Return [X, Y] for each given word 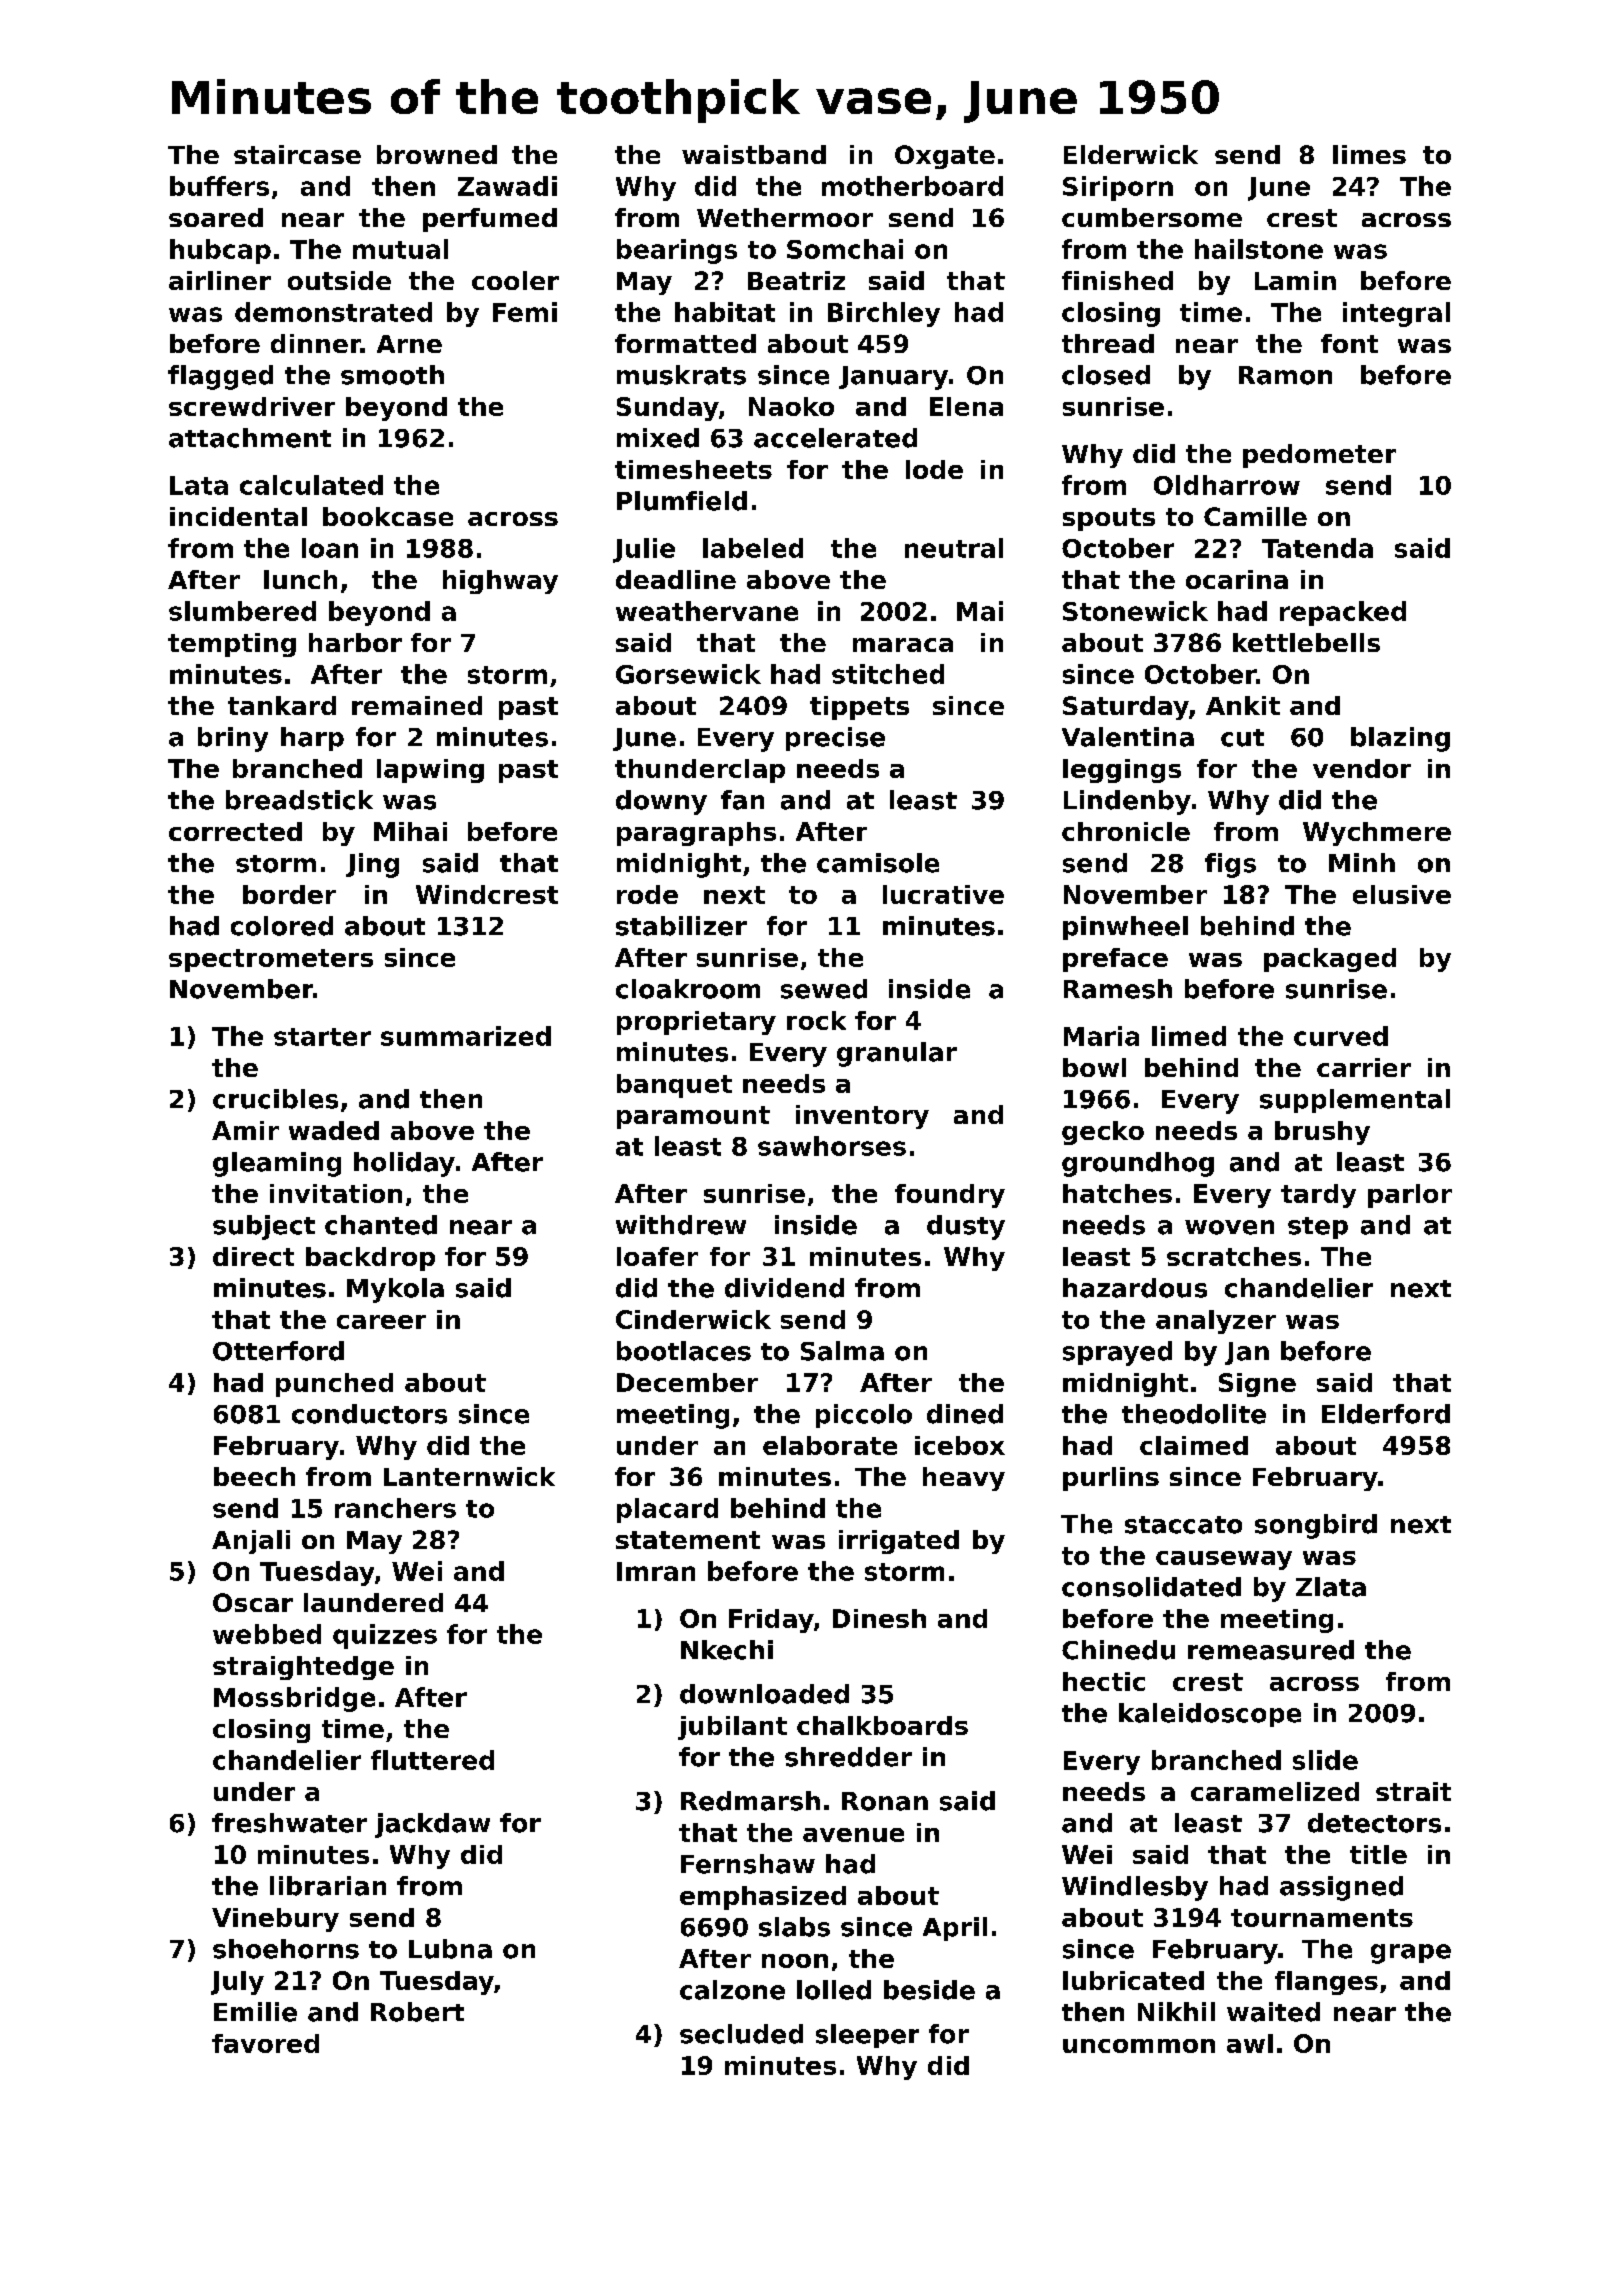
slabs [794, 1927]
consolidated [1151, 1587]
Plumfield [682, 501]
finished [1117, 280]
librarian [328, 1886]
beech [254, 1476]
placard [667, 1510]
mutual [400, 249]
